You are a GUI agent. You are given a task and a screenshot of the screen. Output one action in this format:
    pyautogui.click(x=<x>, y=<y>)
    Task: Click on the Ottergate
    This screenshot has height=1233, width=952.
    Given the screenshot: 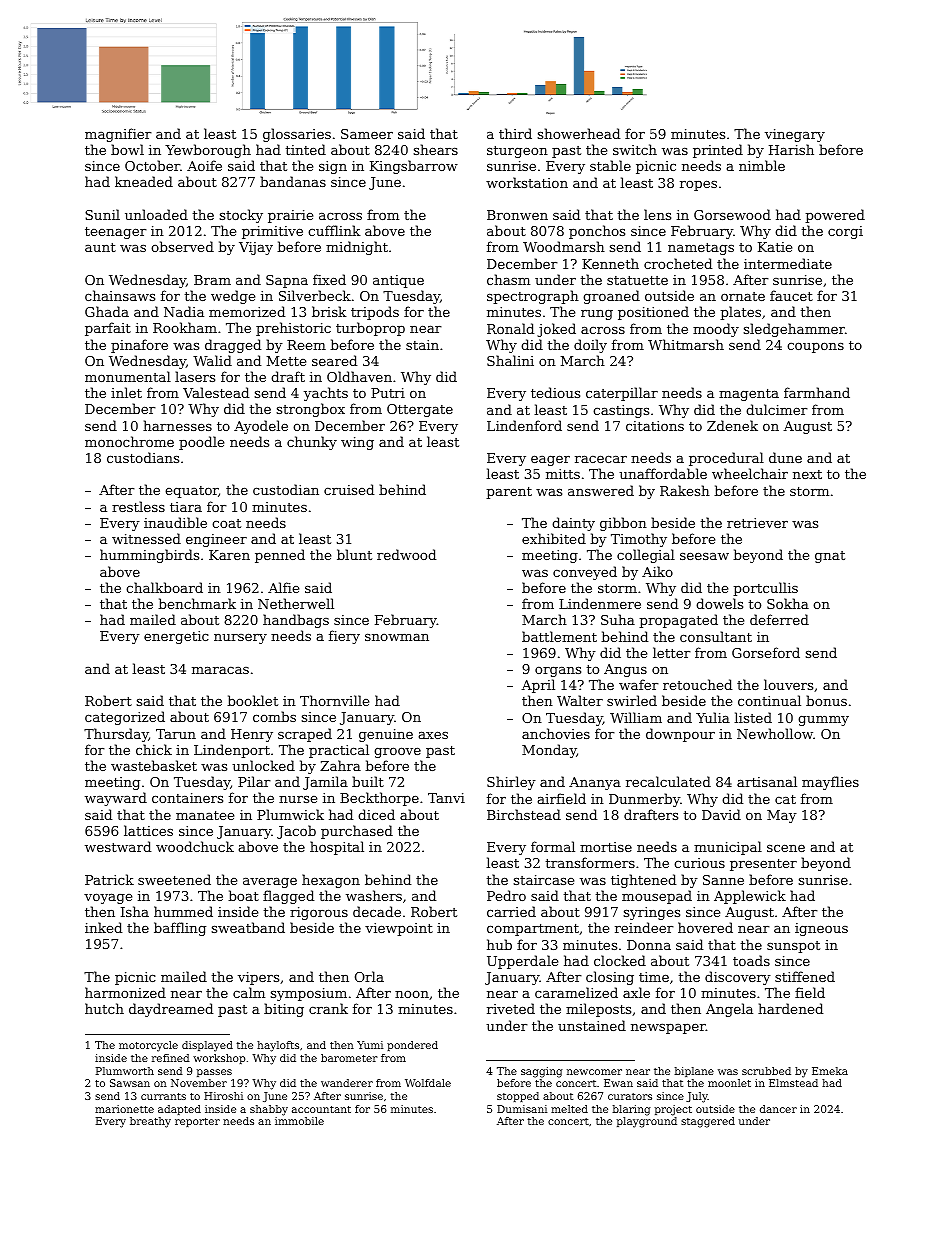 What is the action you would take?
    pyautogui.click(x=420, y=410)
